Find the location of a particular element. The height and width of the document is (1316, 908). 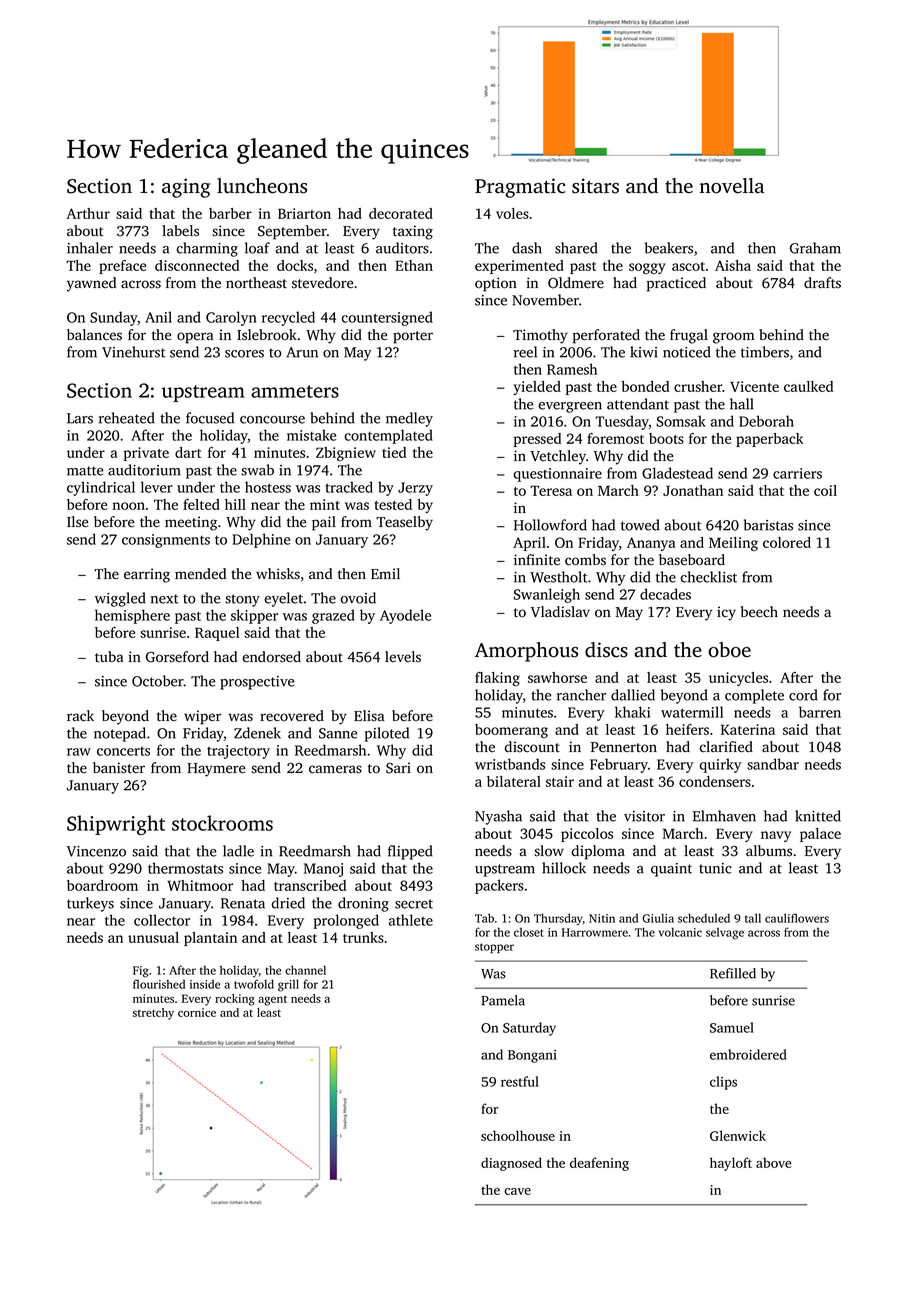

Elisa is located at coordinates (369, 716).
